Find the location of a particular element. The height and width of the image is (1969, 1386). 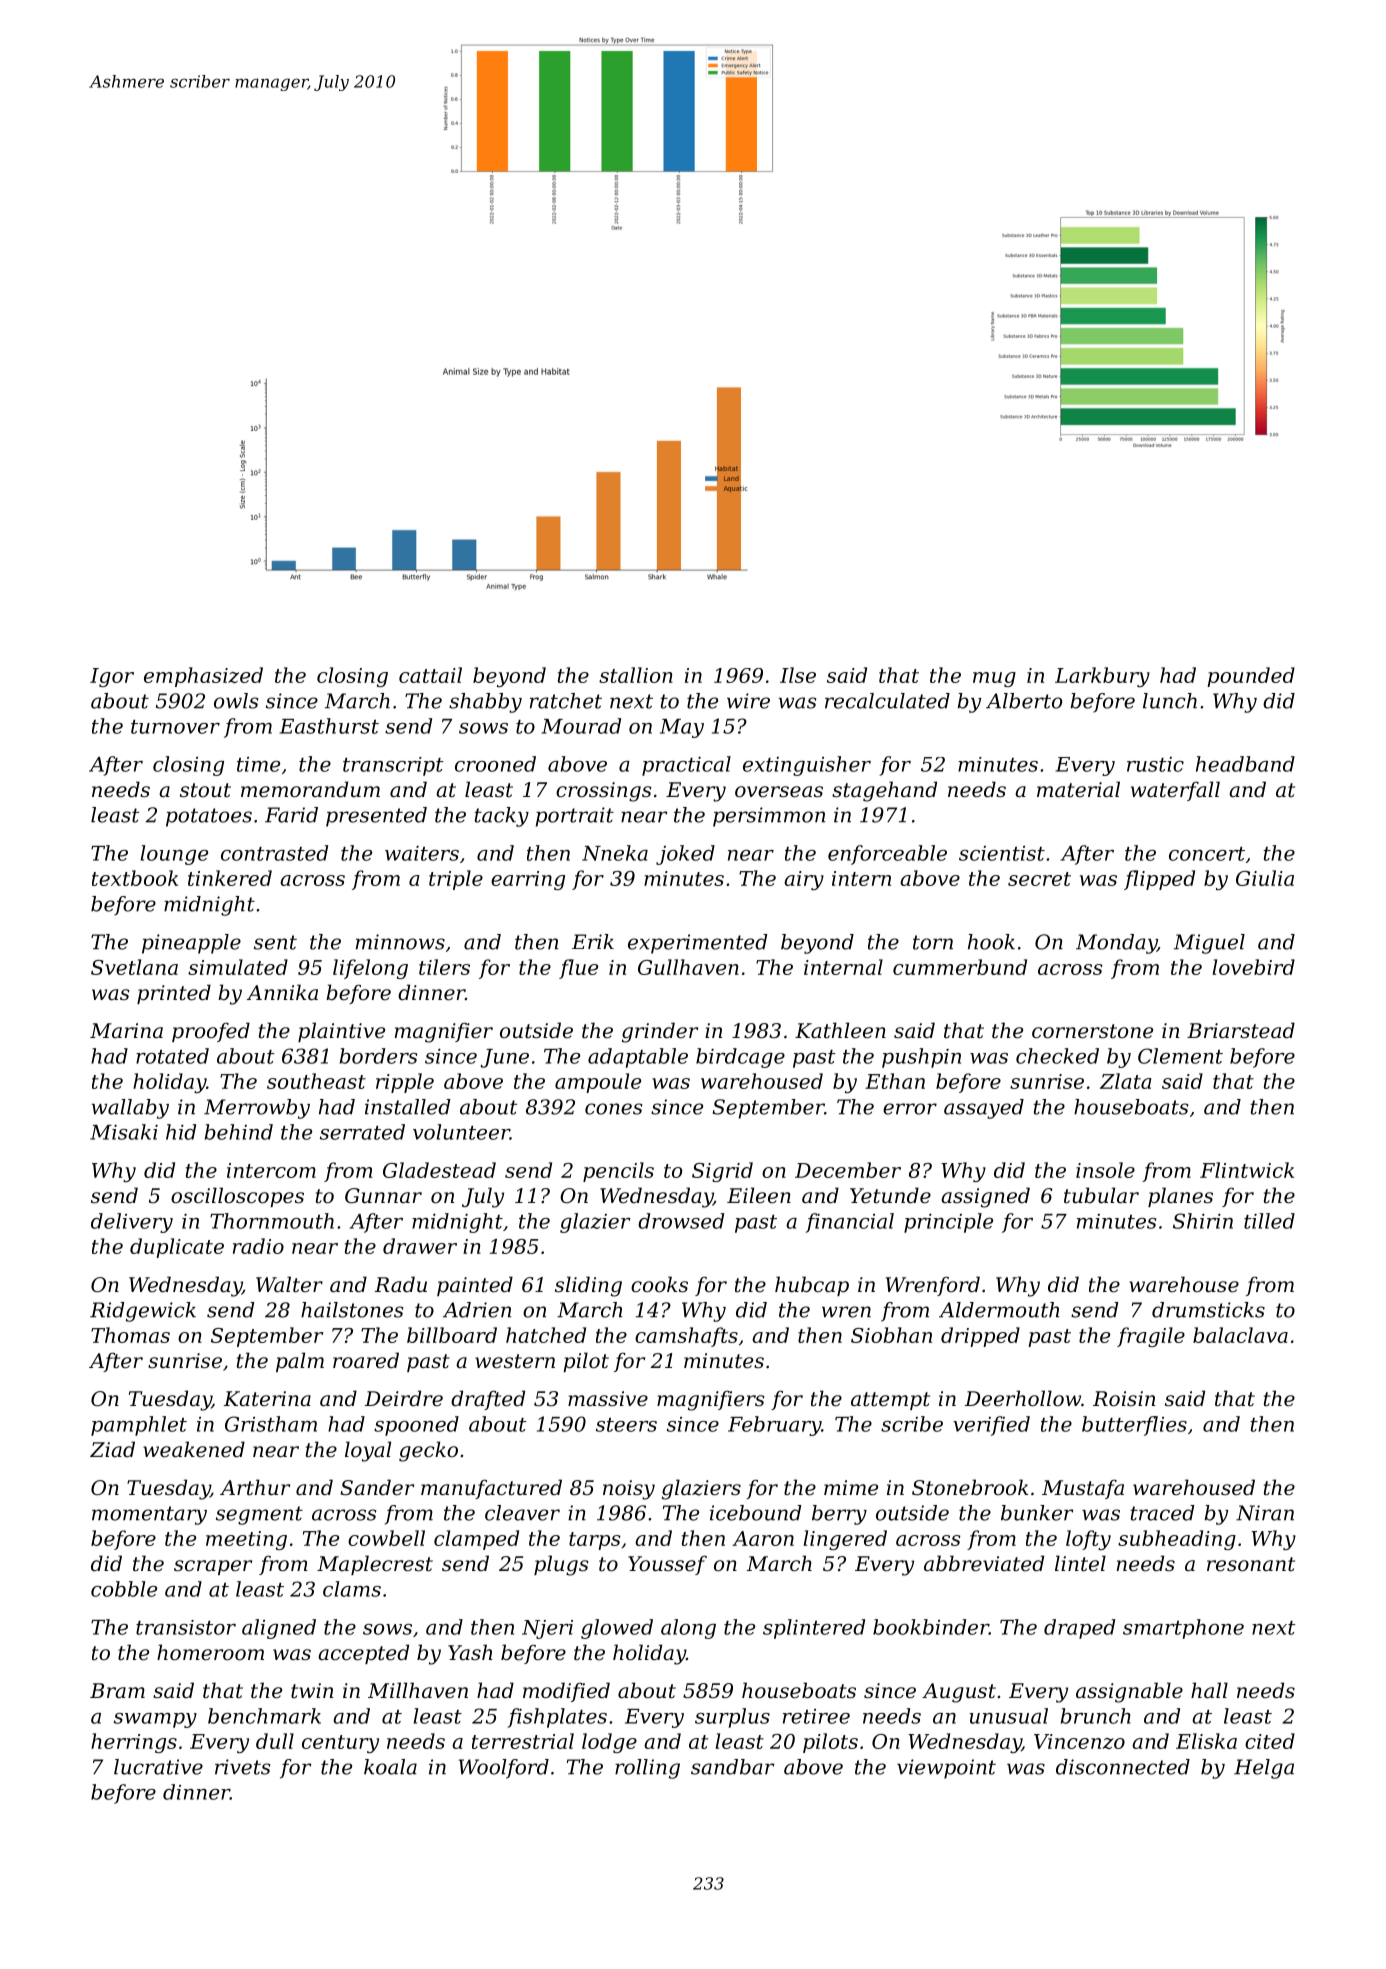

Ilse is located at coordinates (798, 675).
